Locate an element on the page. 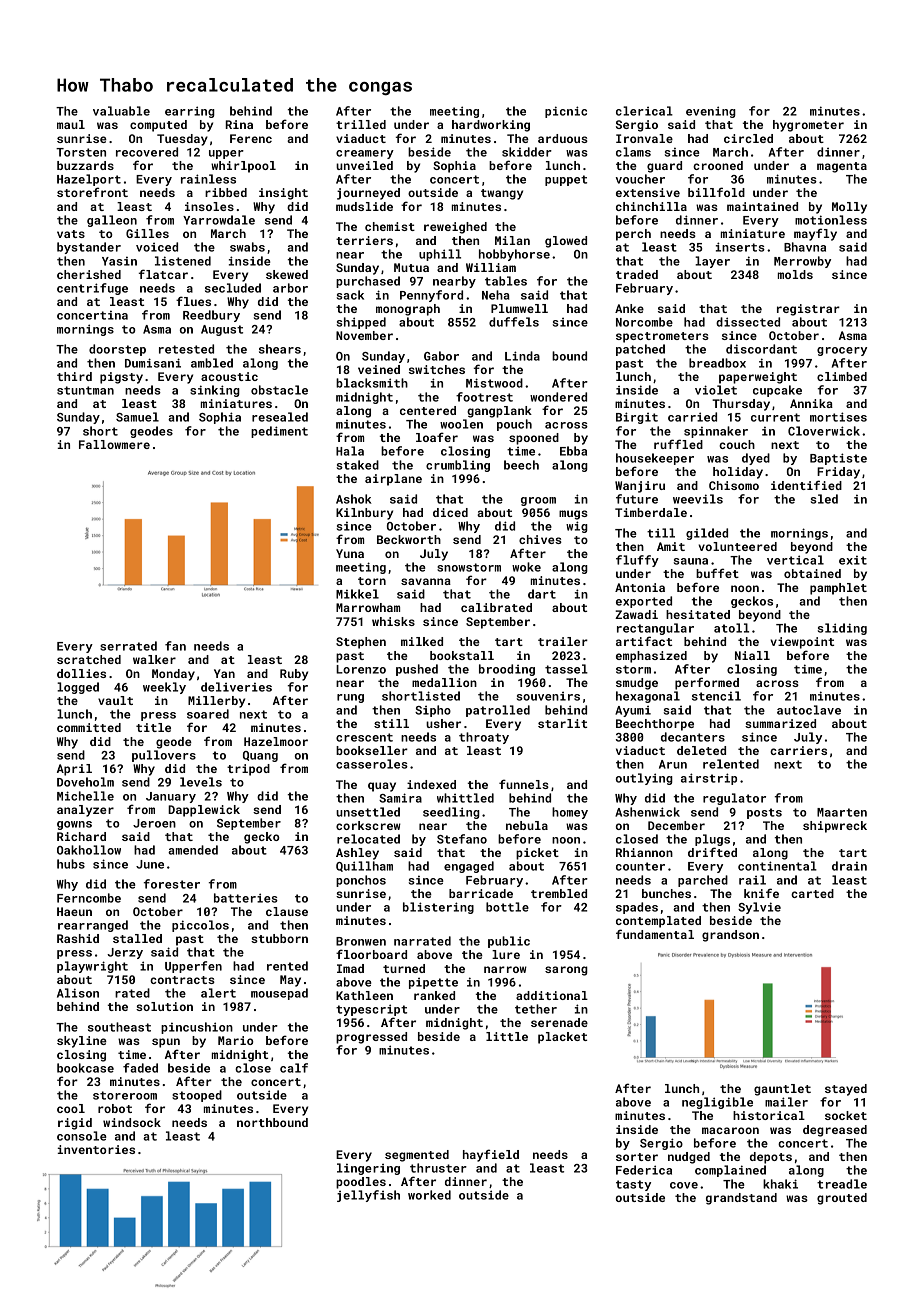  registrar is located at coordinates (808, 310).
